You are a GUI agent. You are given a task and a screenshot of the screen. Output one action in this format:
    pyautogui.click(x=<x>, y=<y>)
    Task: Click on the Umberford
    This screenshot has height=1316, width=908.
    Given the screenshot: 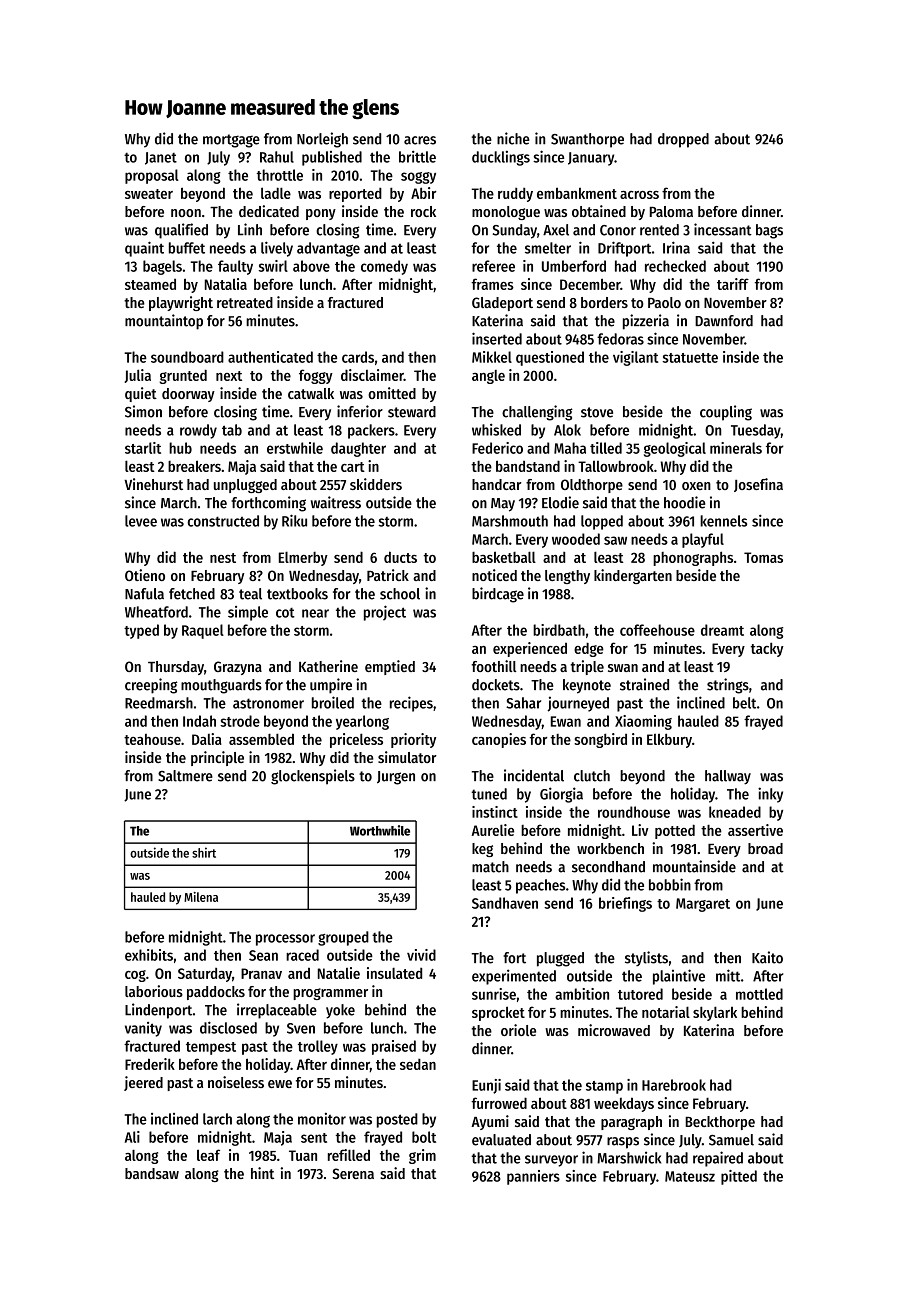 What is the action you would take?
    pyautogui.click(x=574, y=266)
